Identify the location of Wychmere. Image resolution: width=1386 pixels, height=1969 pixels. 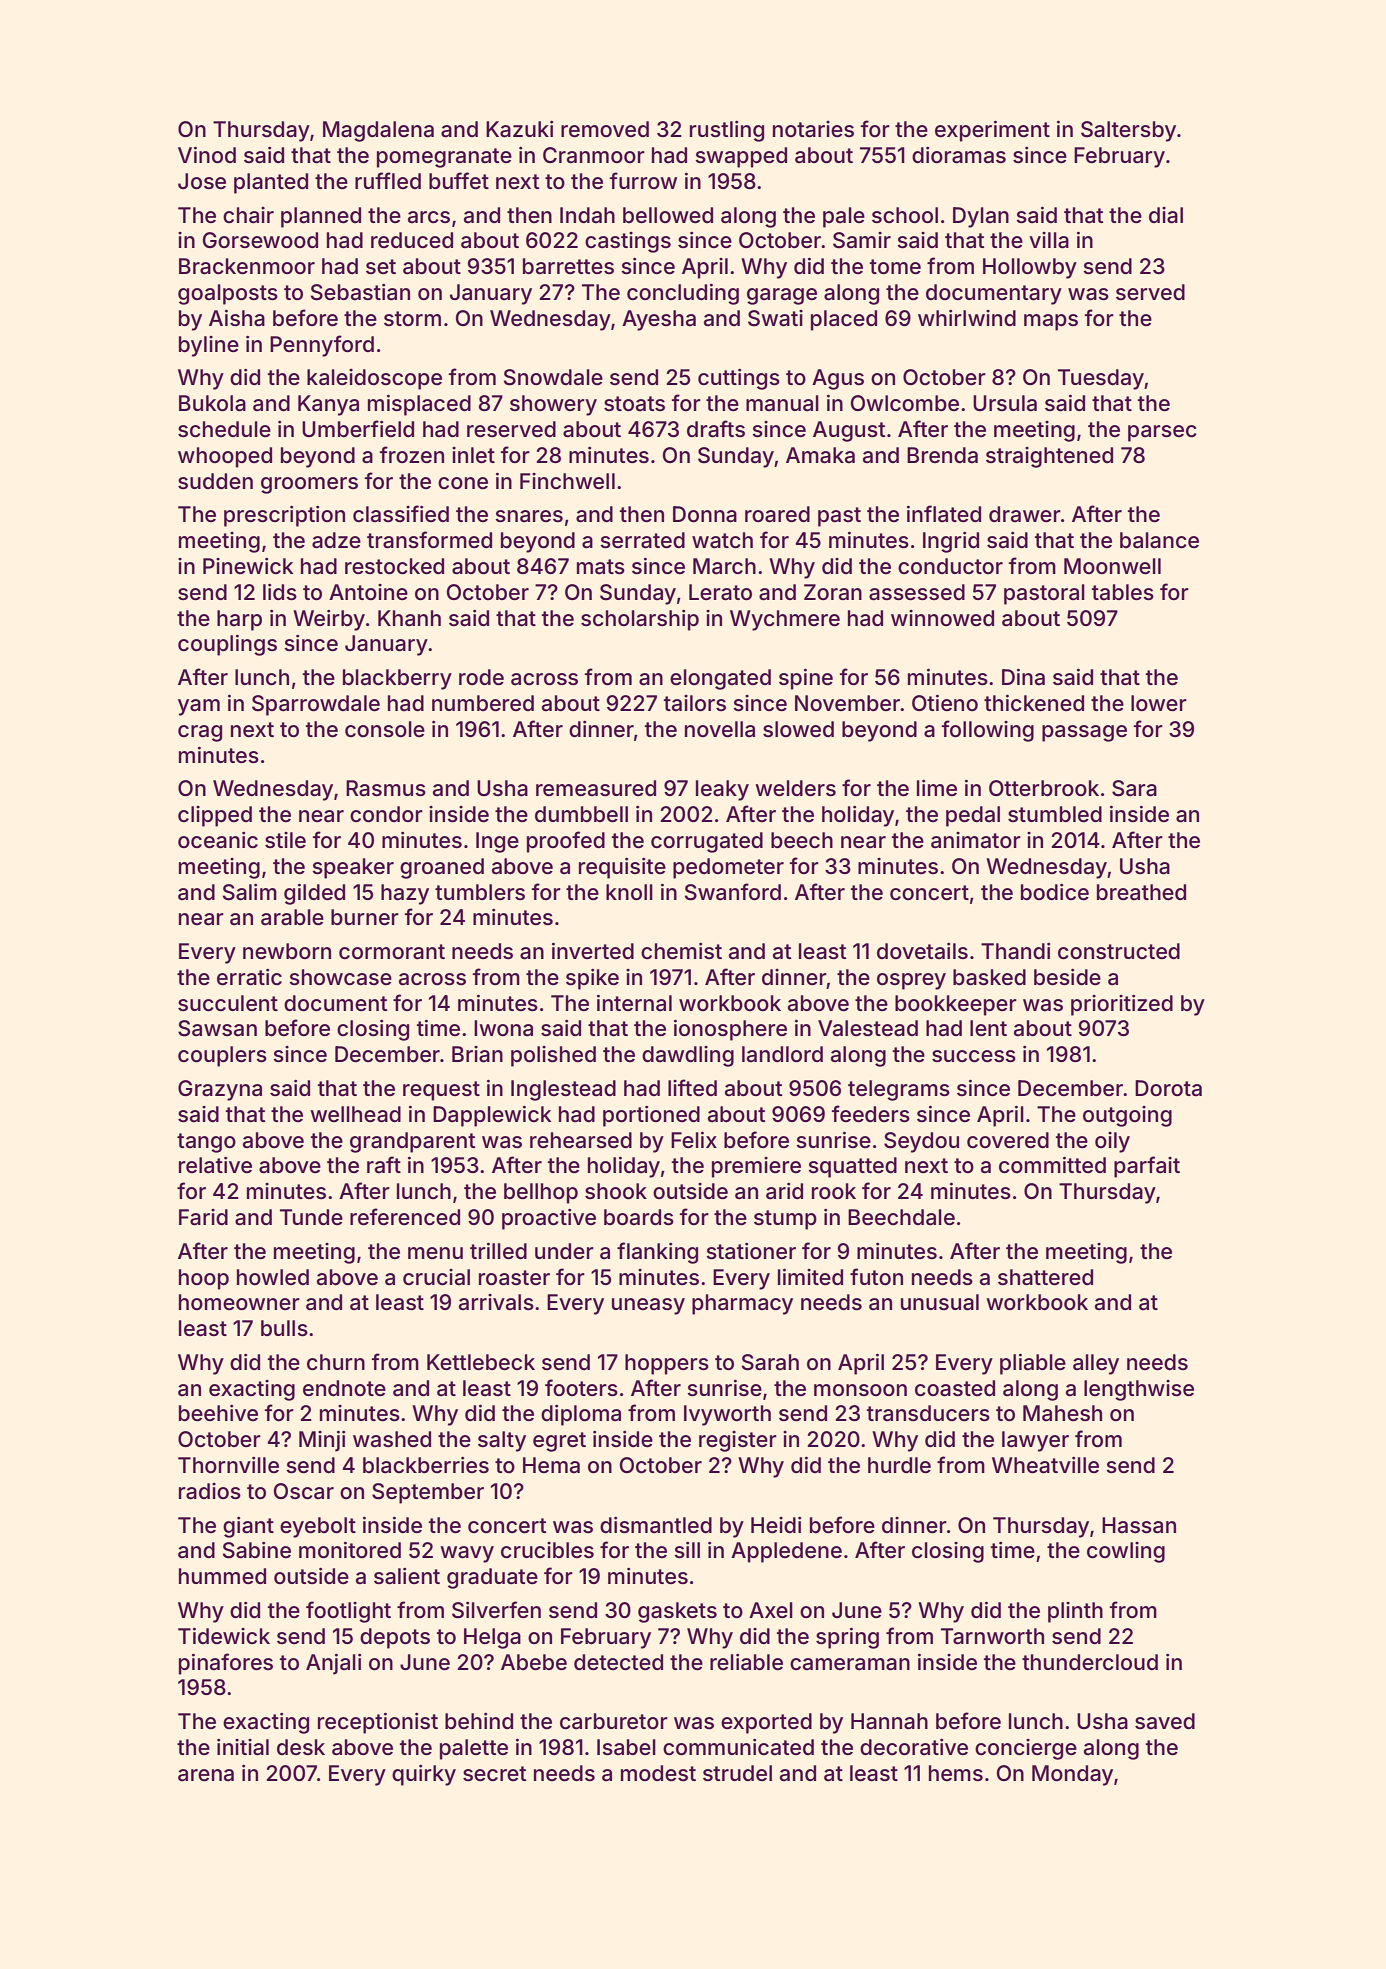
(785, 620).
